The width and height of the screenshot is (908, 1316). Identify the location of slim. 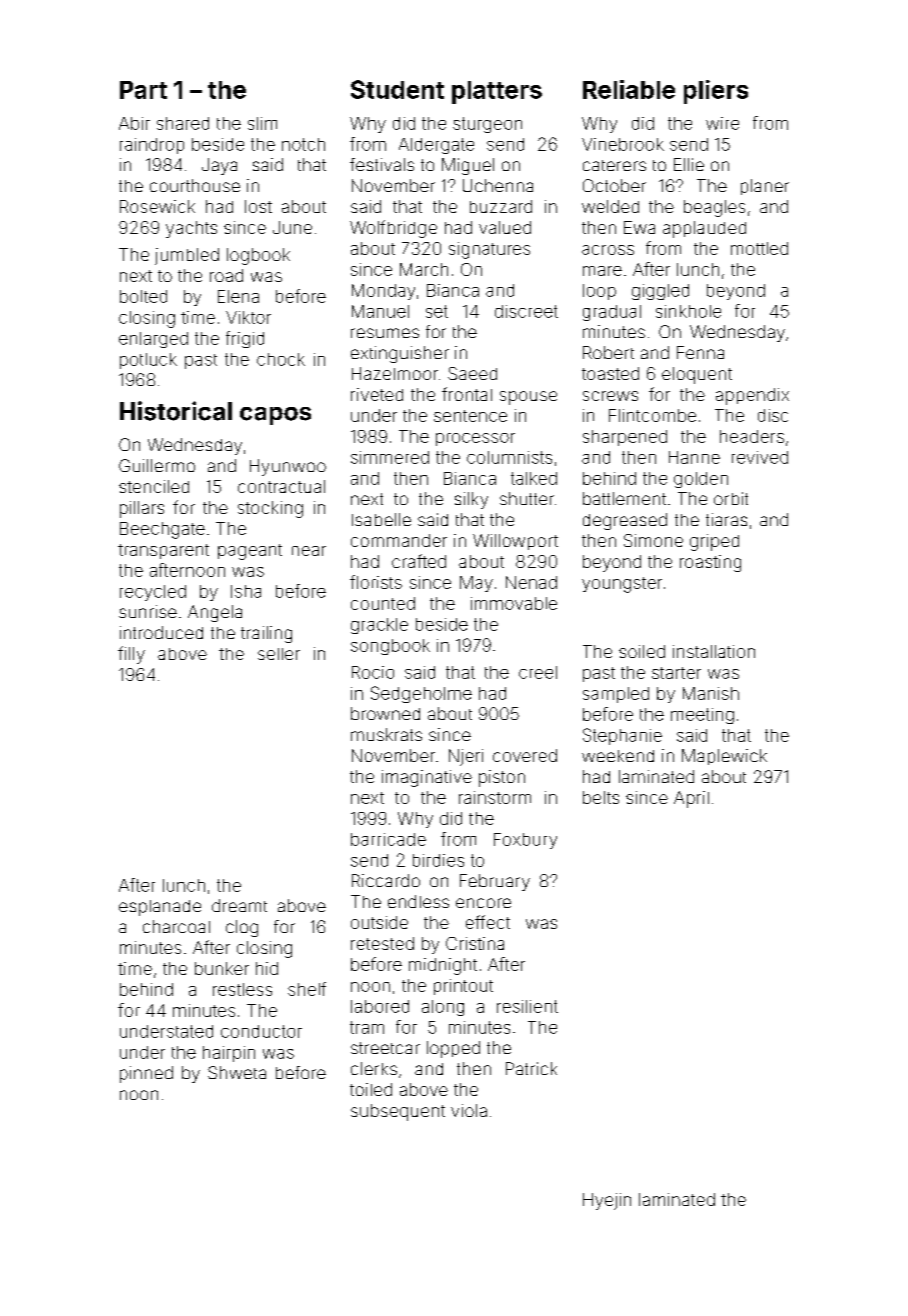
(262, 123).
